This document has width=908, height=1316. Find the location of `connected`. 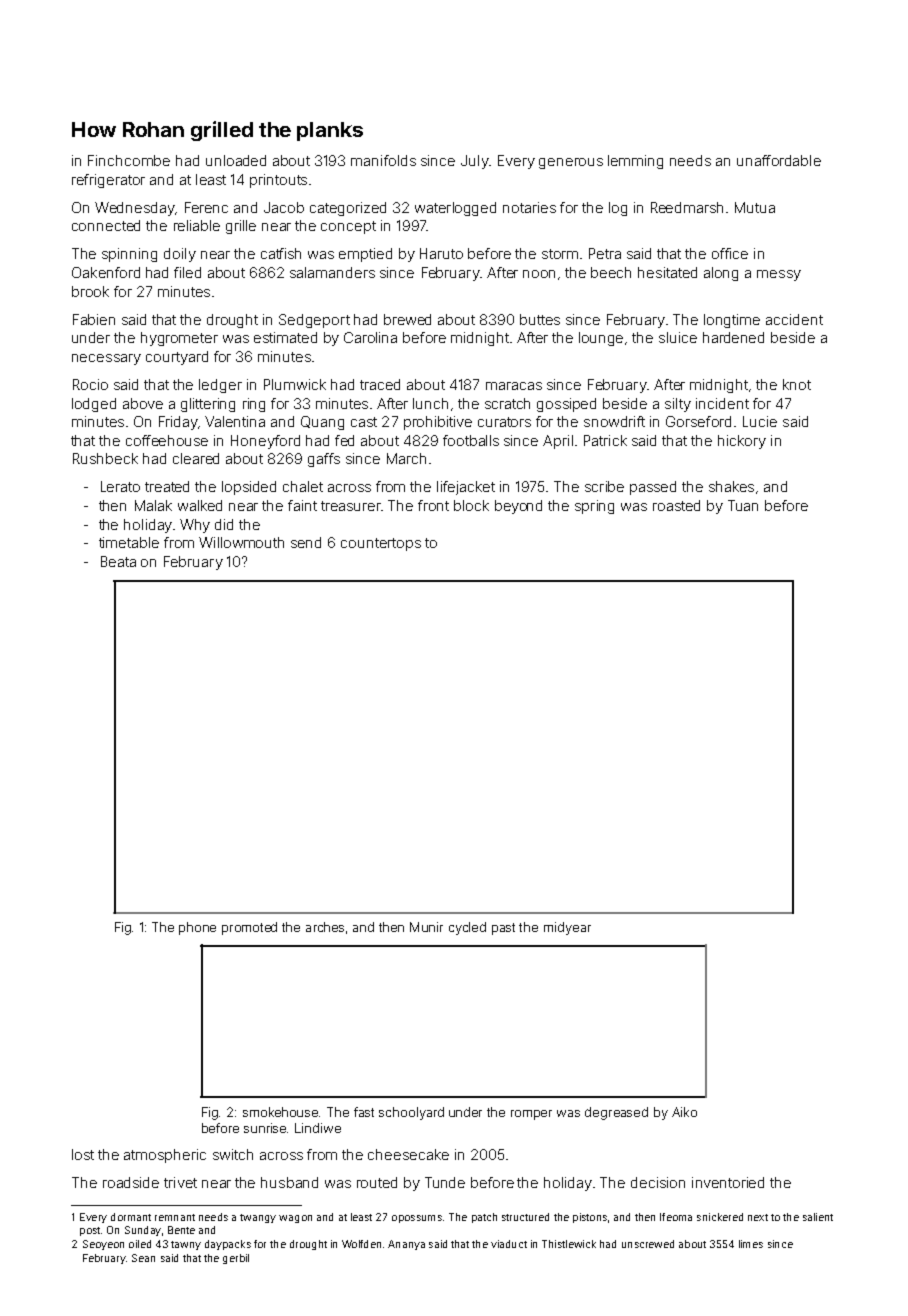

connected is located at coordinates (106, 225).
